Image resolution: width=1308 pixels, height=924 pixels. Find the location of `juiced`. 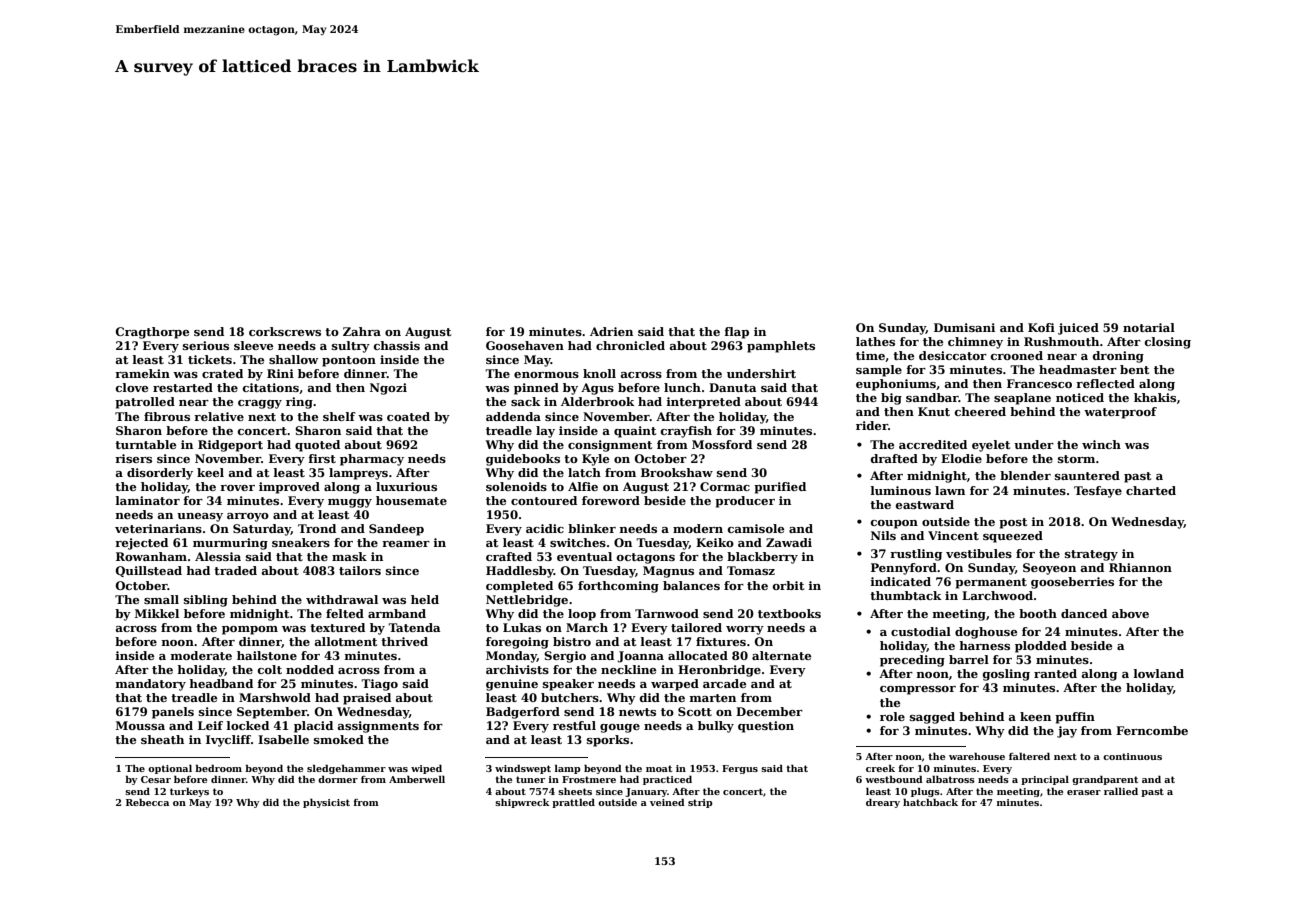

juiced is located at coordinates (1078, 329).
